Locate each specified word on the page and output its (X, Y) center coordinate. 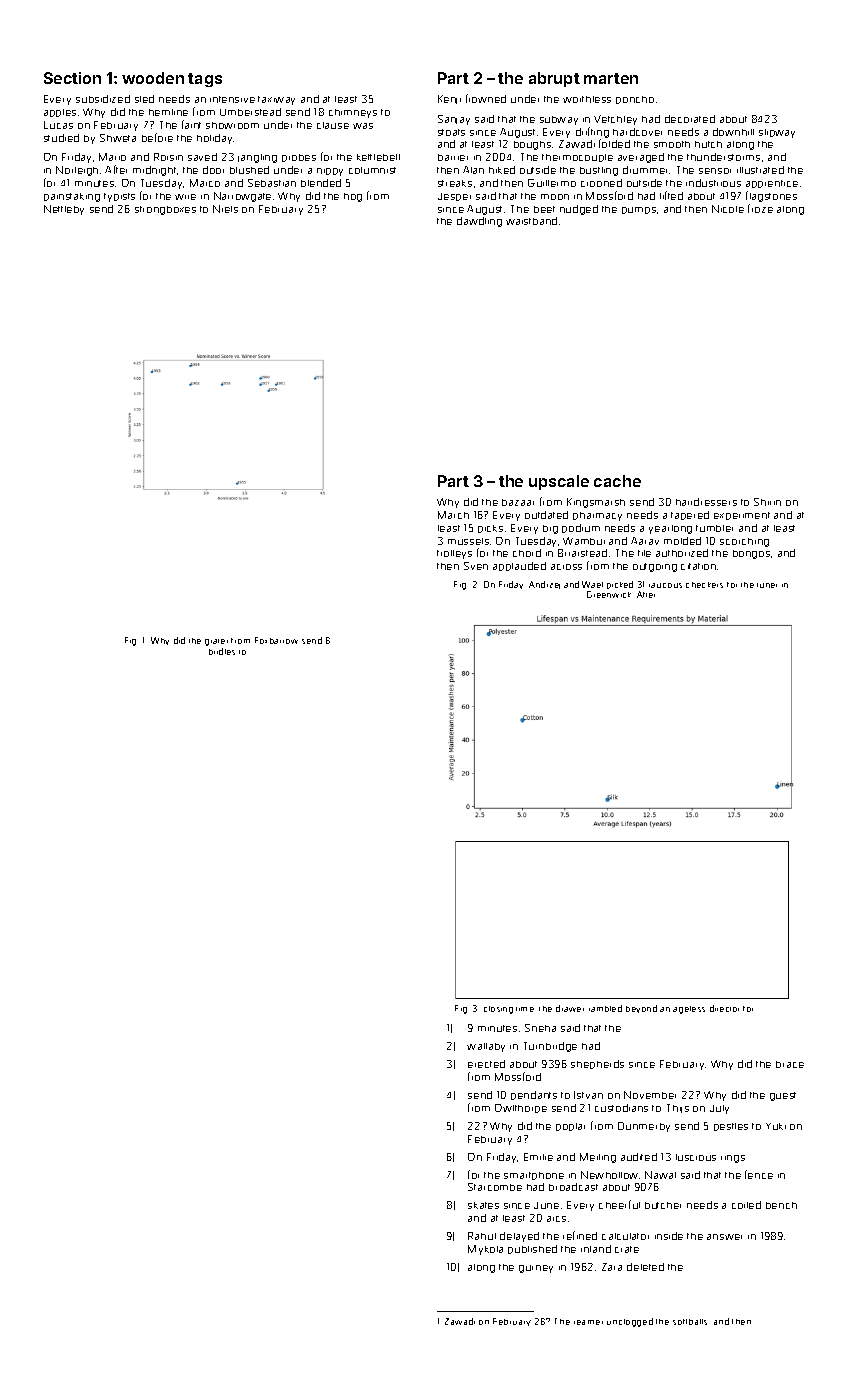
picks (490, 529)
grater (216, 642)
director (724, 1008)
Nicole (728, 209)
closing (498, 1010)
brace (790, 1064)
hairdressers (706, 502)
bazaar (518, 502)
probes (299, 158)
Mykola (485, 1250)
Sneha (540, 1028)
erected (486, 1064)
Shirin (767, 502)
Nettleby (64, 210)
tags (205, 80)
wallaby (486, 1047)
